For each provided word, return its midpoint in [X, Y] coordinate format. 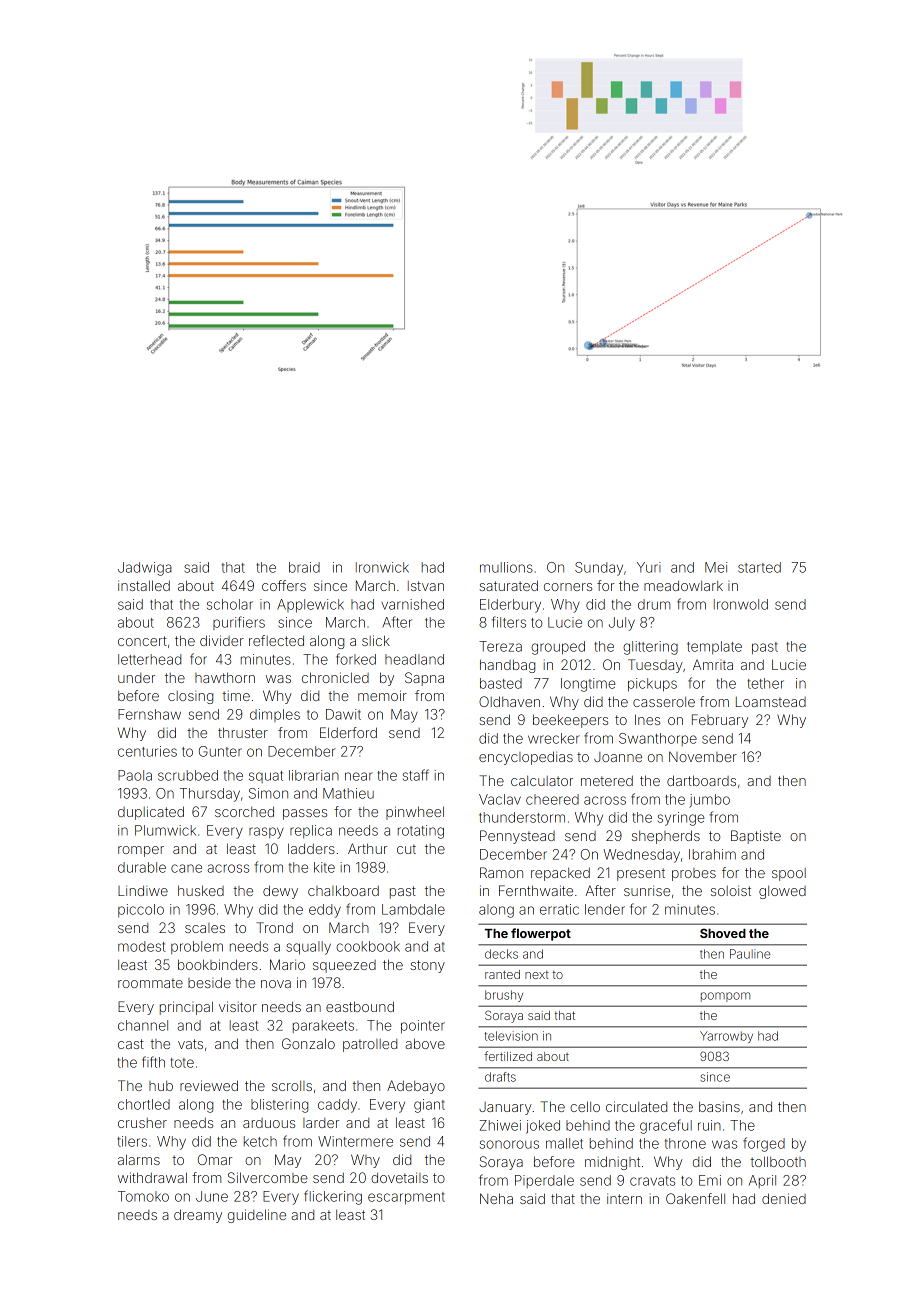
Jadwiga [145, 569]
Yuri [649, 567]
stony [427, 966]
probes [694, 874]
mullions [506, 567]
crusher [142, 1123]
